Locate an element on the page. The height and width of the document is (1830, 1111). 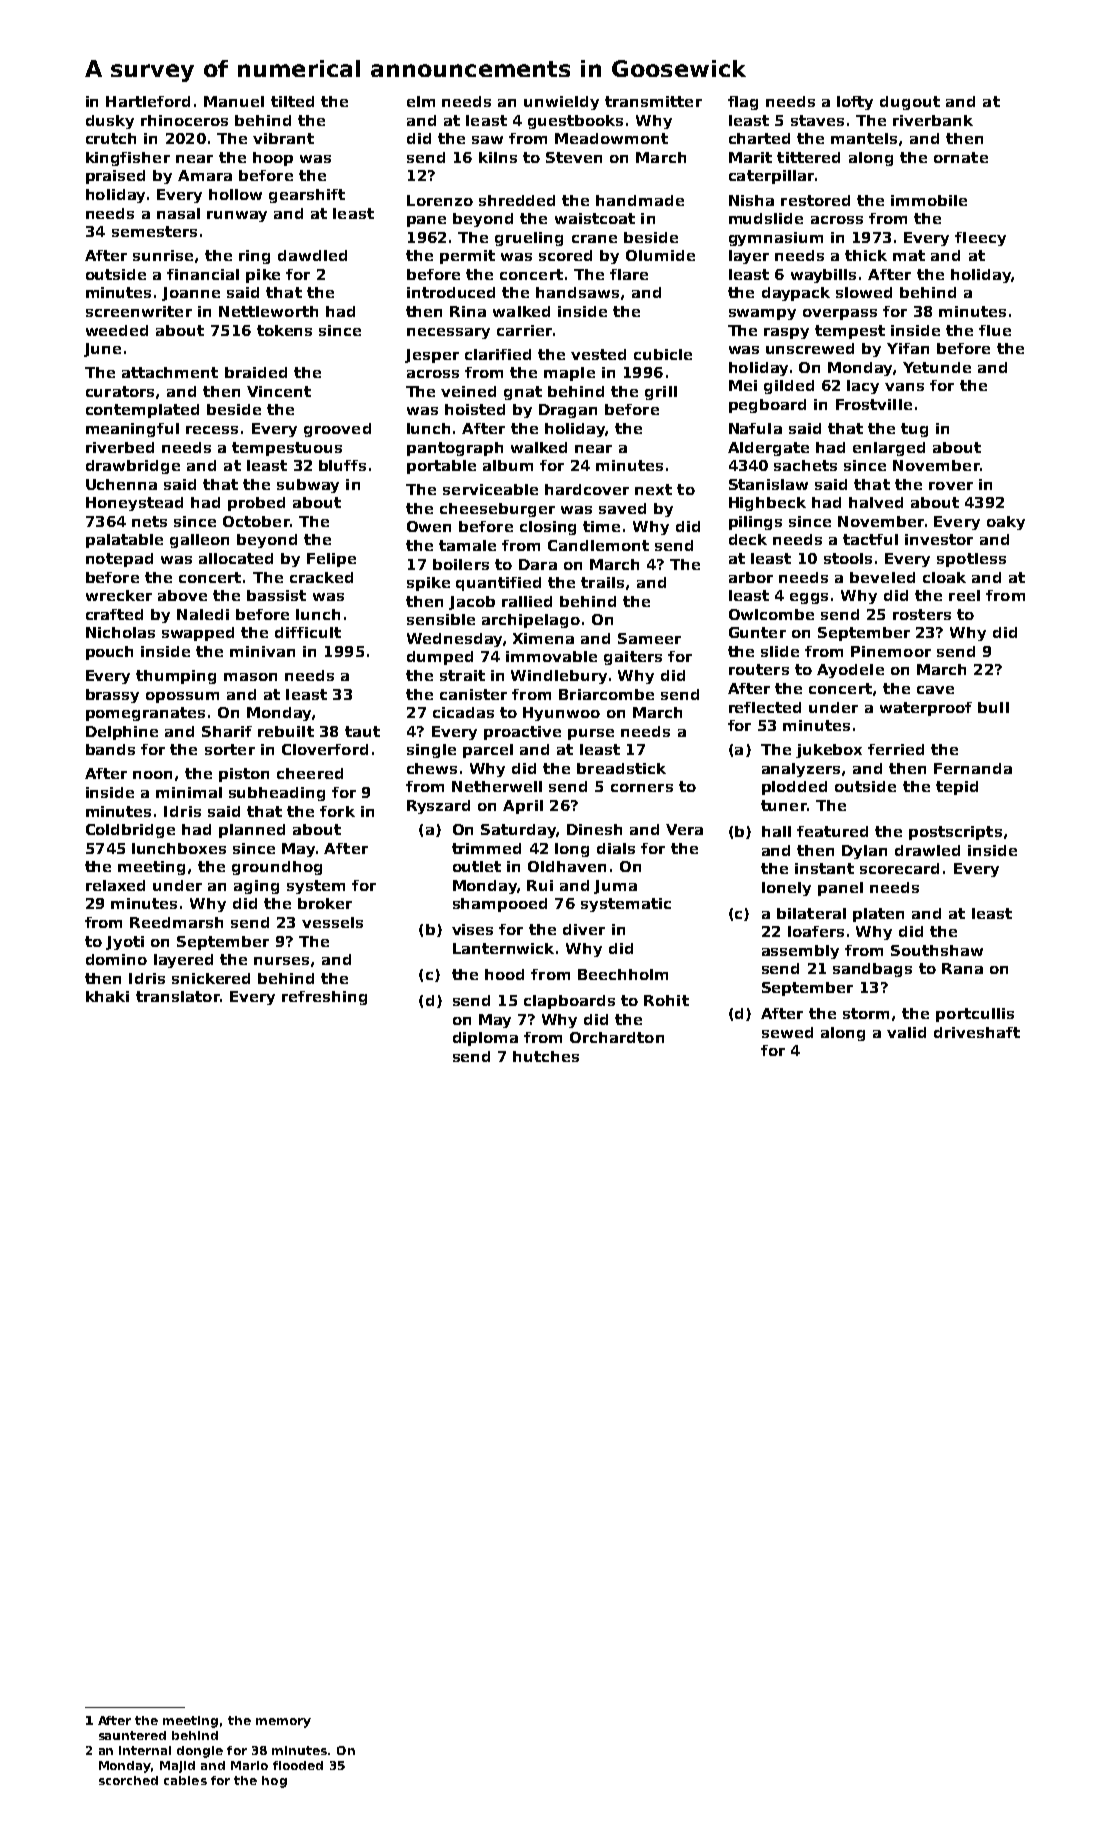
Briarcombe is located at coordinates (606, 694).
